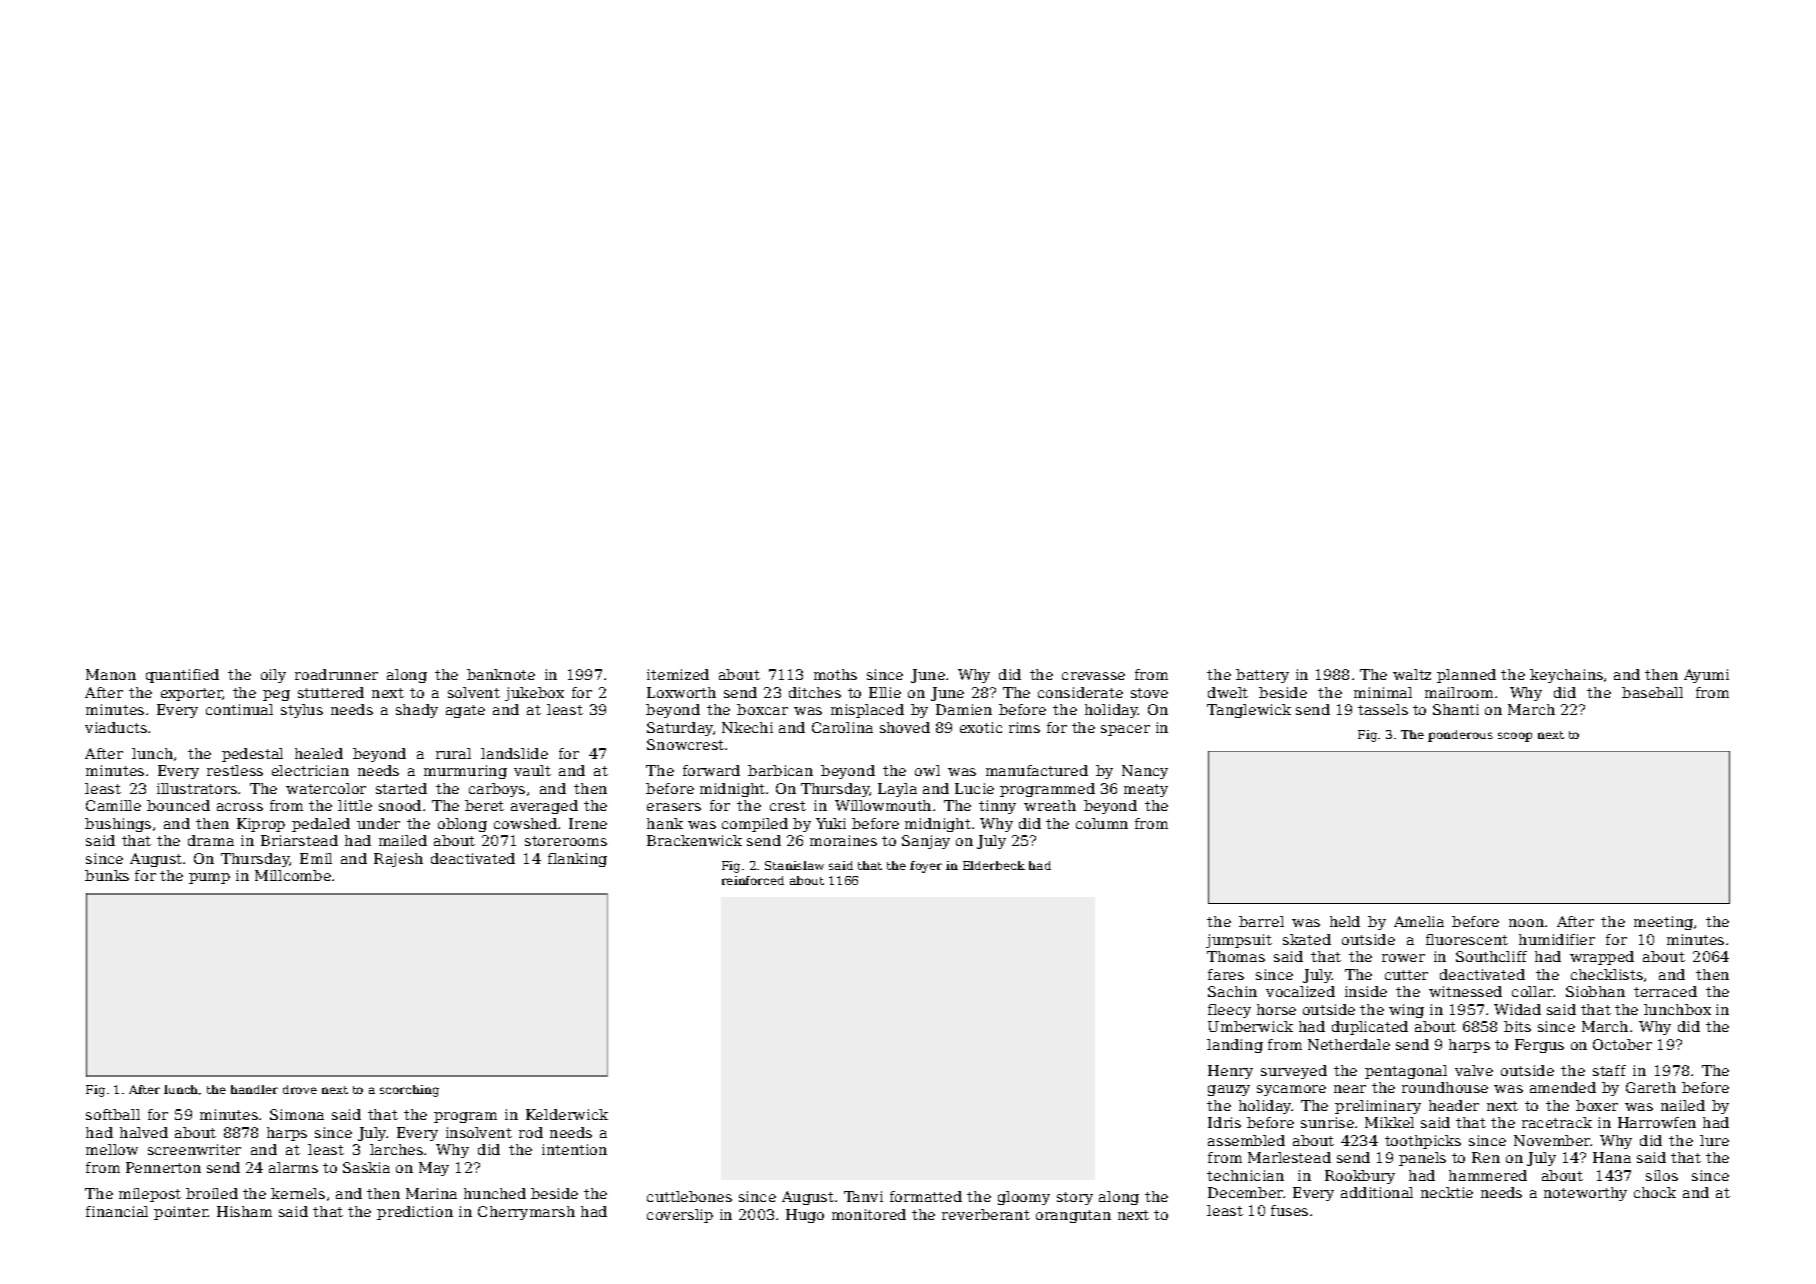 The image size is (1816, 1284). Describe the element at coordinates (116, 727) in the image. I see `viaducts` at that location.
